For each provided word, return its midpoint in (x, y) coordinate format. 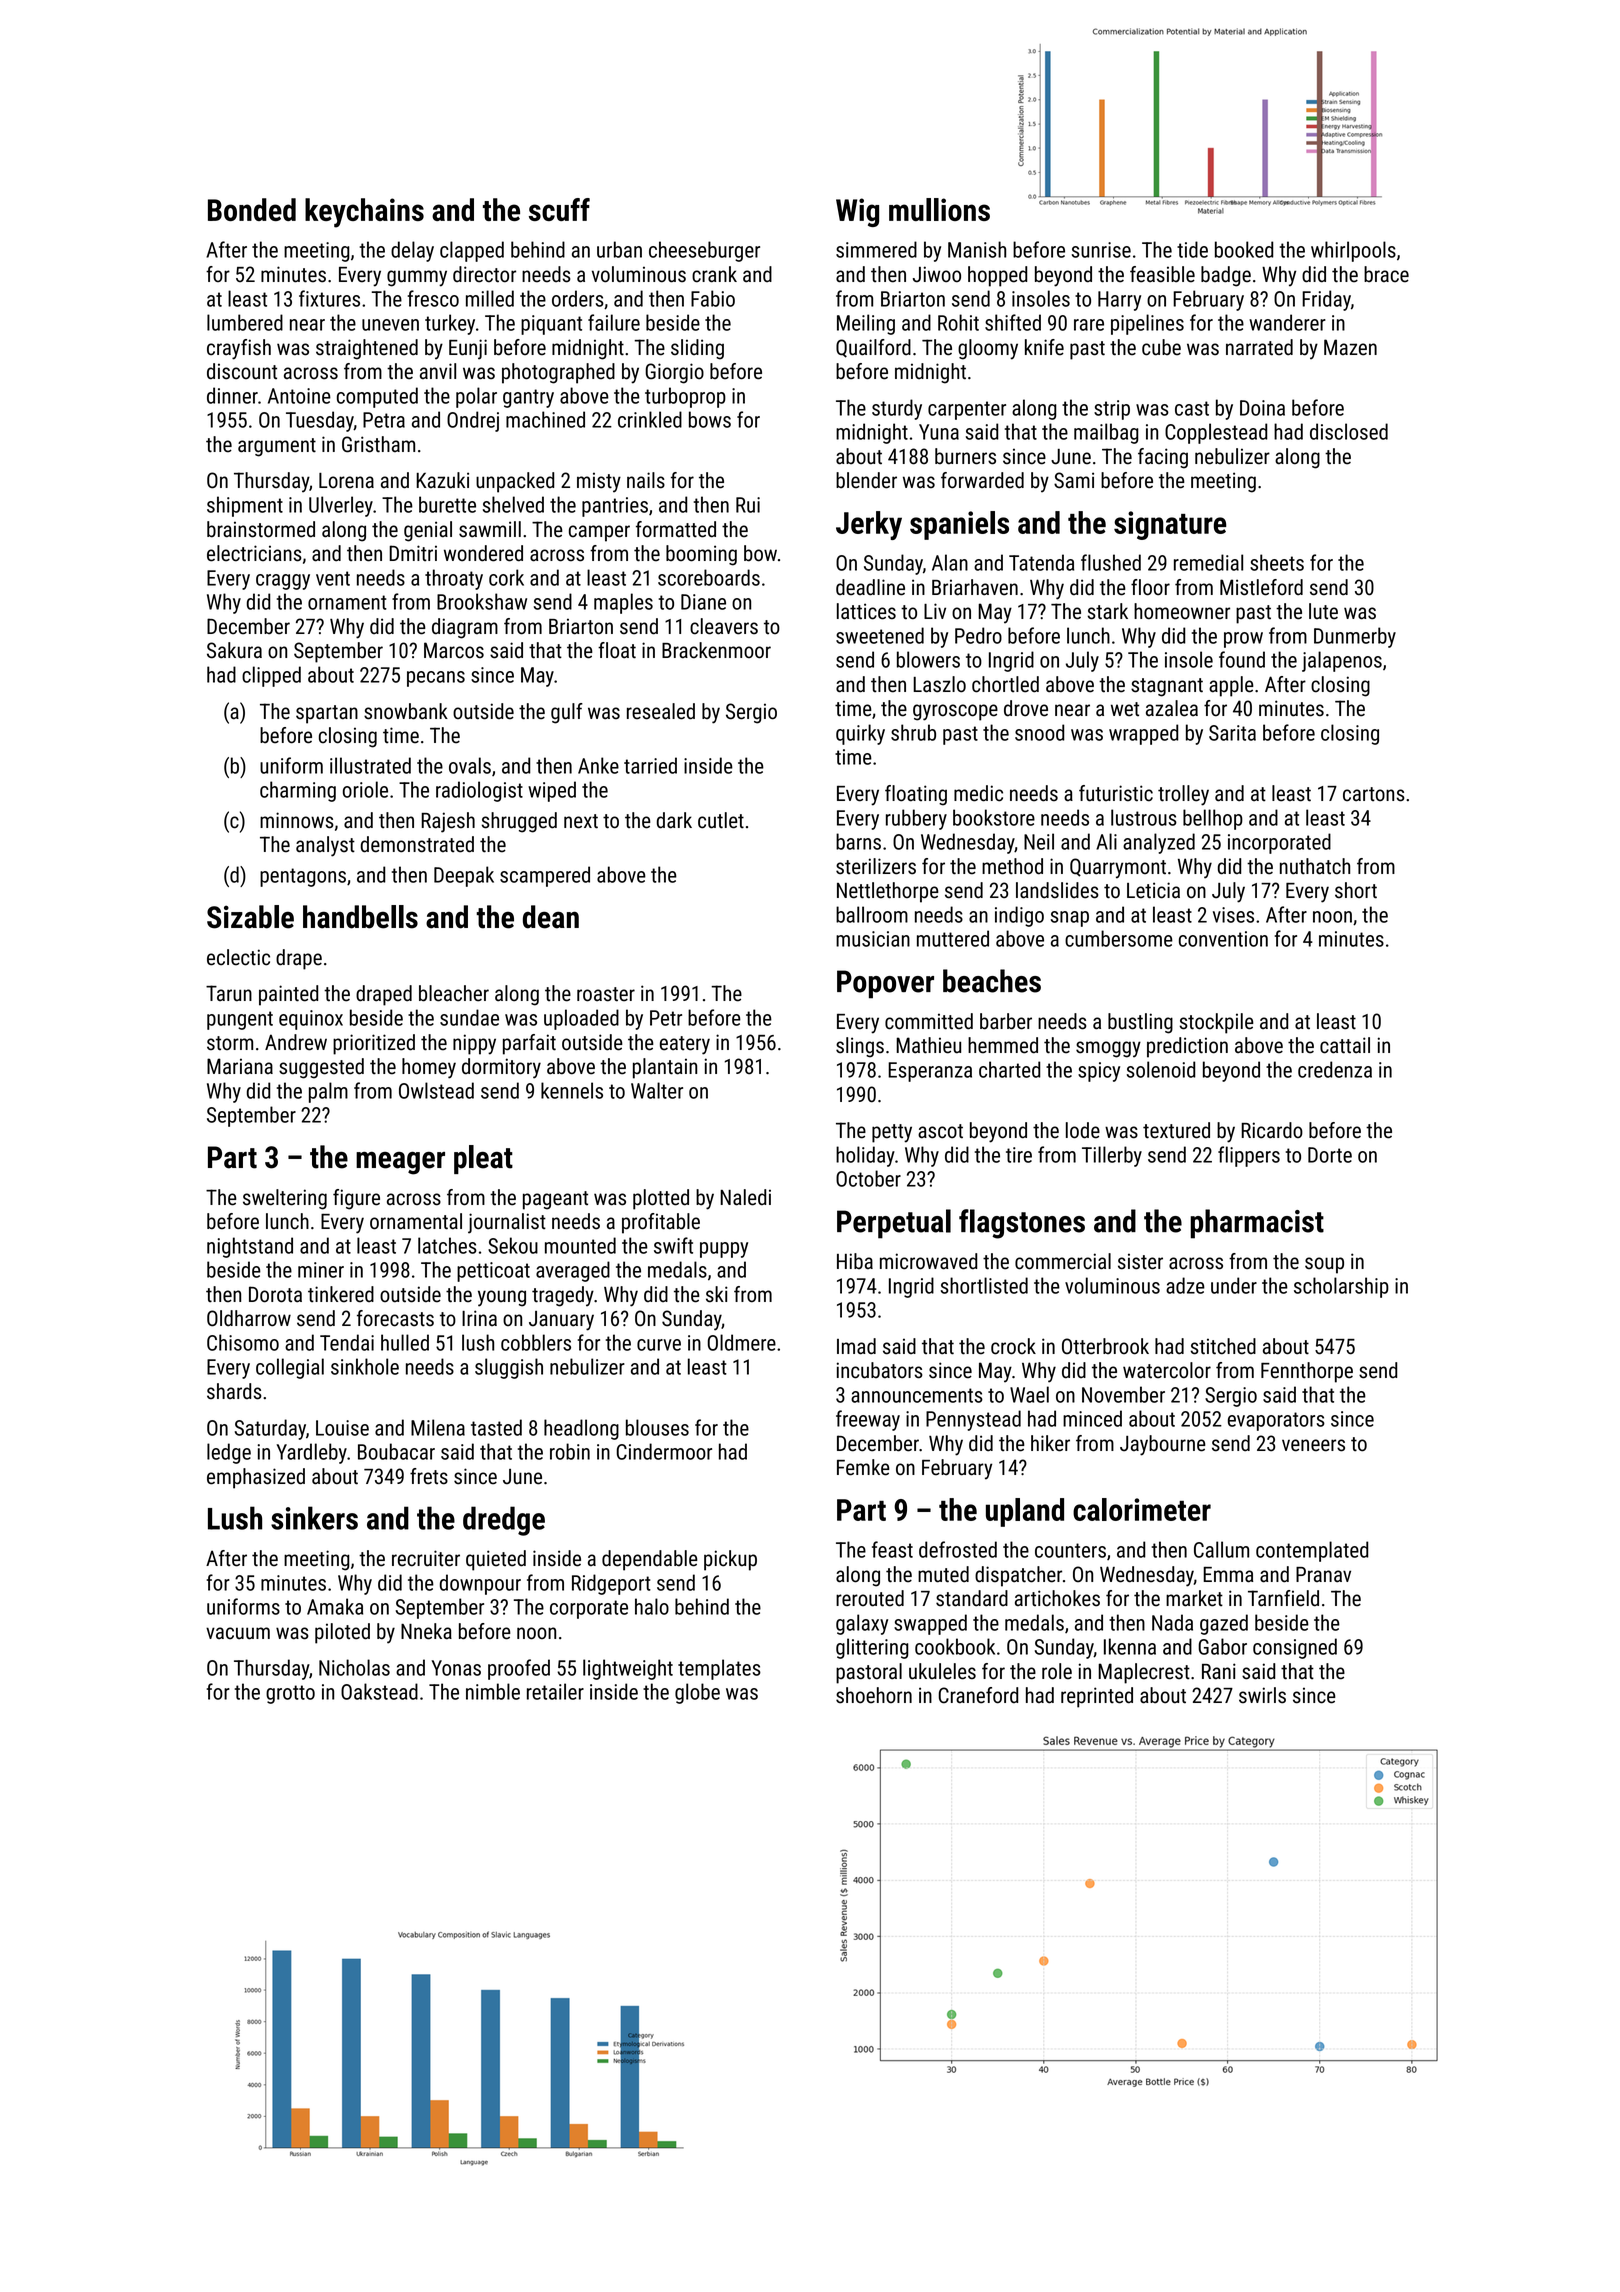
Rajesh (448, 822)
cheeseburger (704, 251)
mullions (939, 209)
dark (674, 820)
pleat (483, 1159)
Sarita (1232, 733)
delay (412, 251)
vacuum (238, 1633)
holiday (865, 1156)
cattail (1345, 1045)
